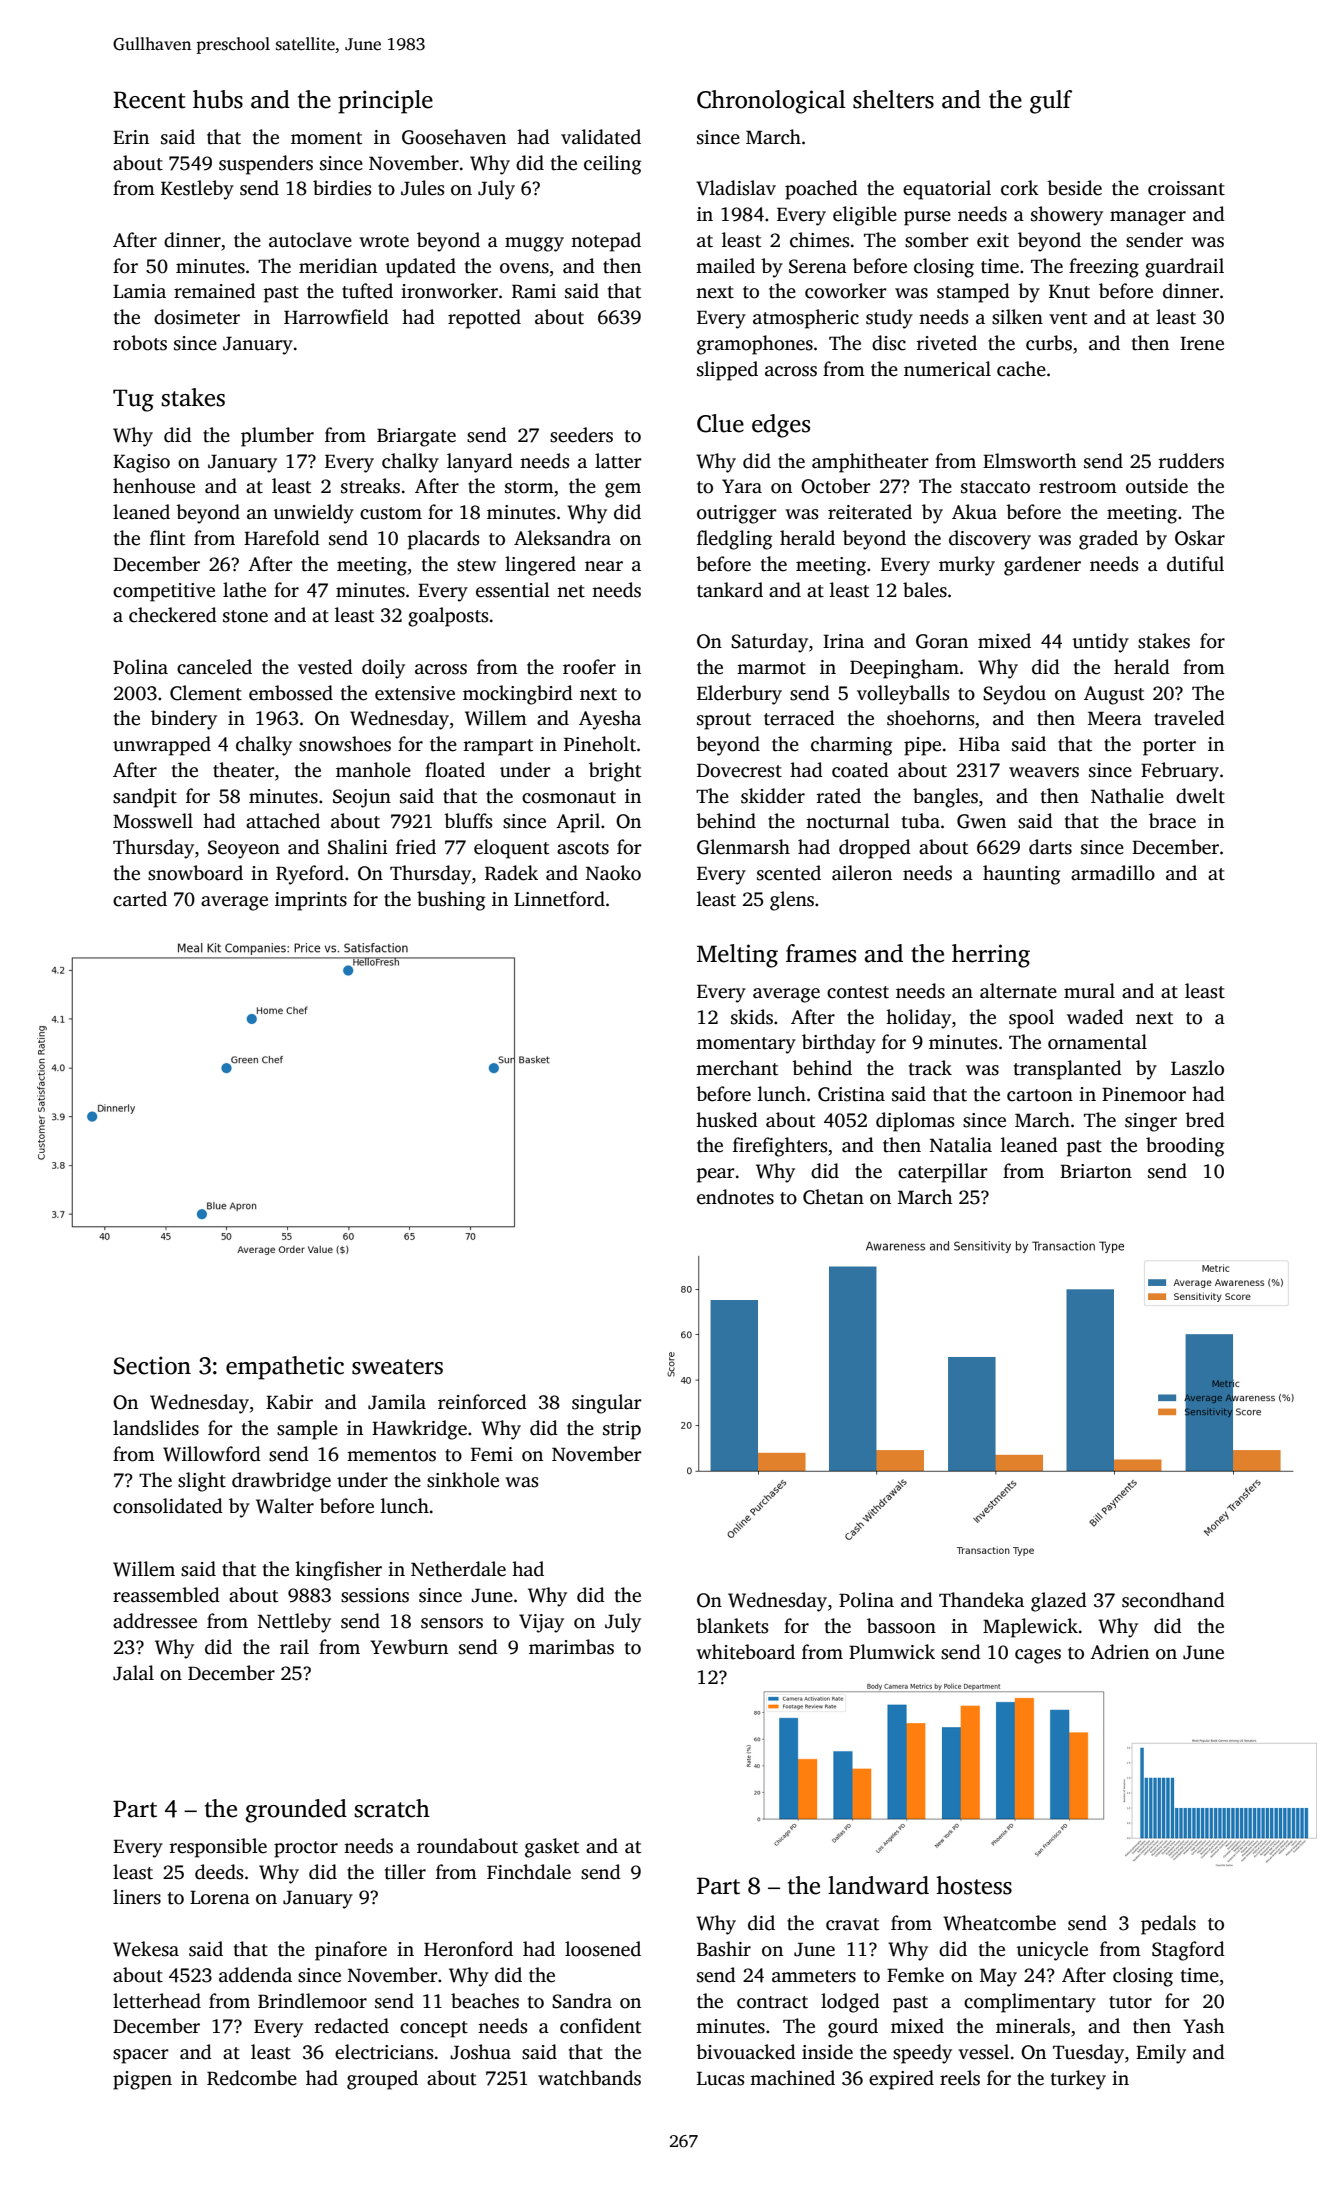 This screenshot has height=2203, width=1338. I want to click on Irina, so click(843, 641).
